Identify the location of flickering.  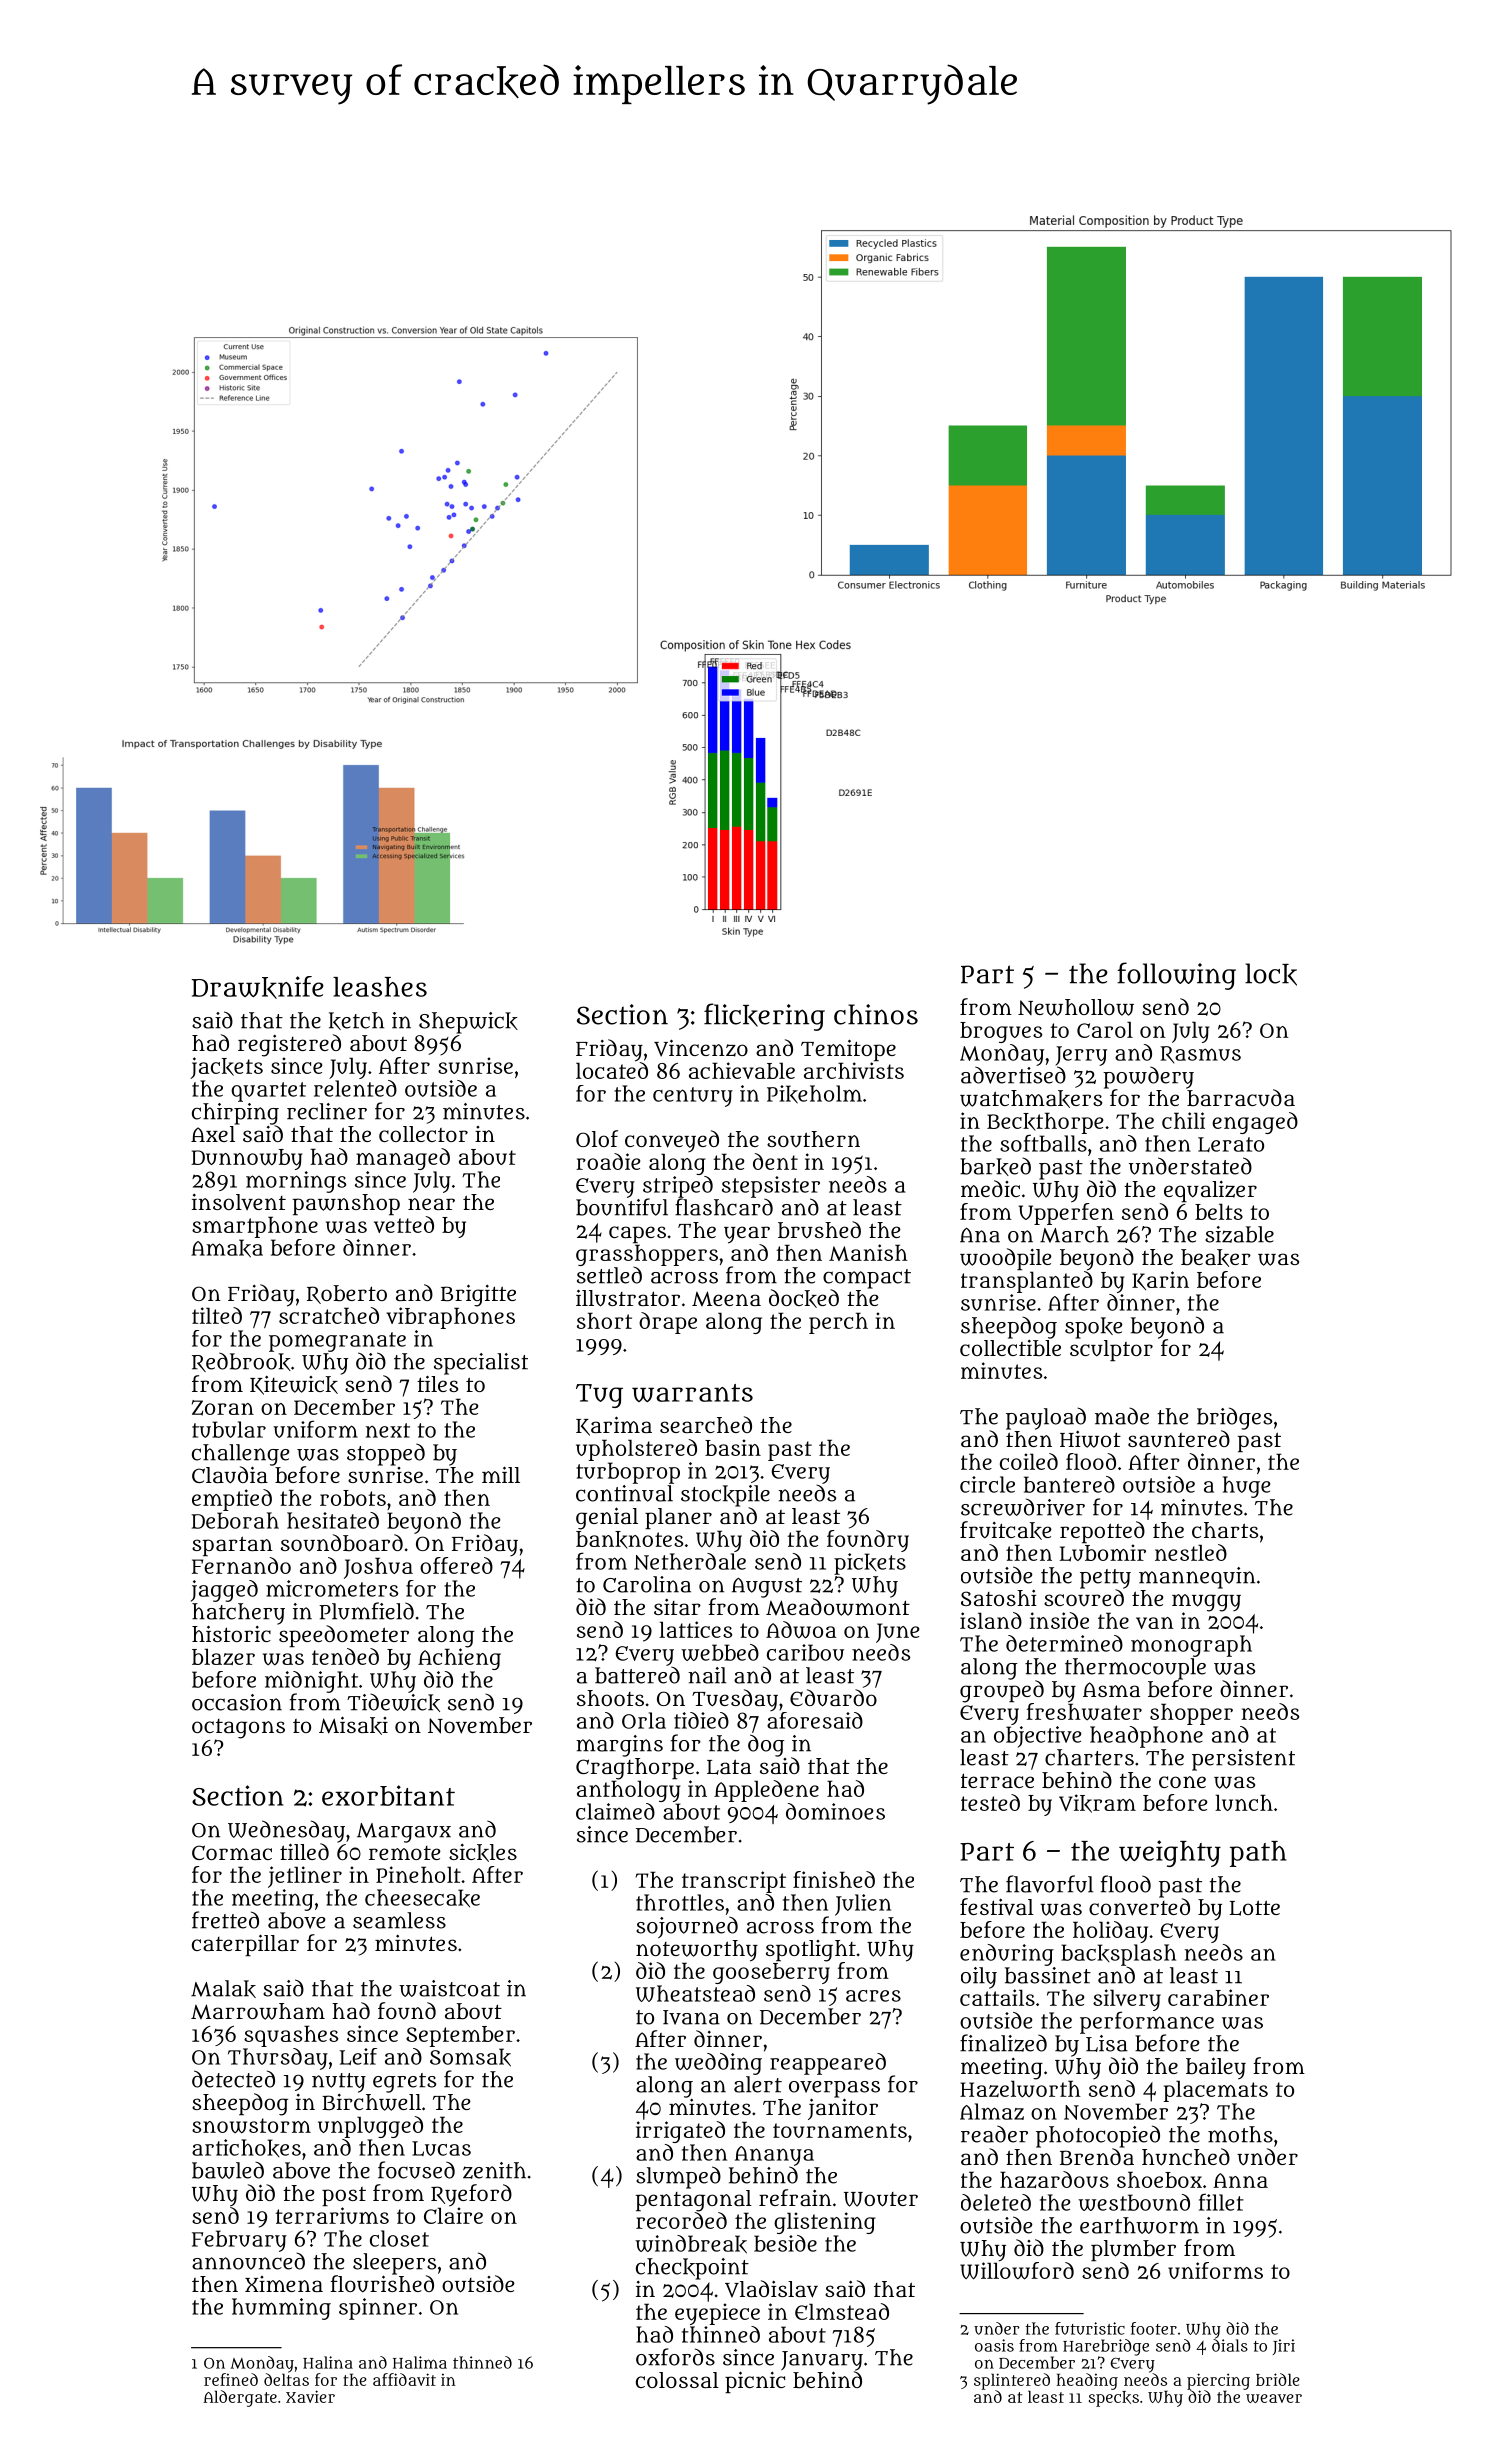
(764, 1017).
